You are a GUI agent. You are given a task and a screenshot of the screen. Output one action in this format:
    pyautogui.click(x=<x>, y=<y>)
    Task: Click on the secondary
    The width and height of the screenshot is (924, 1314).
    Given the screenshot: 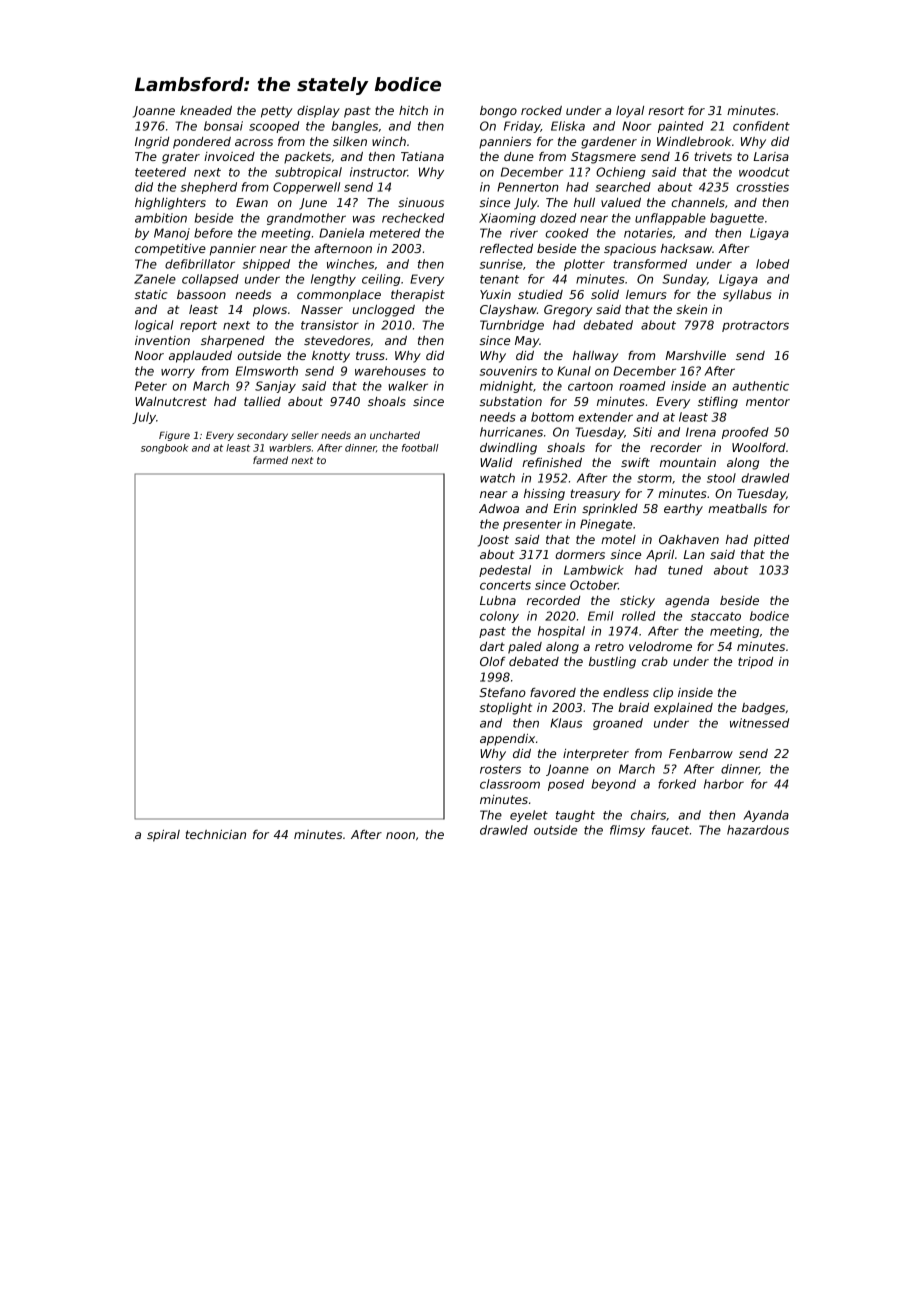 What is the action you would take?
    pyautogui.click(x=262, y=436)
